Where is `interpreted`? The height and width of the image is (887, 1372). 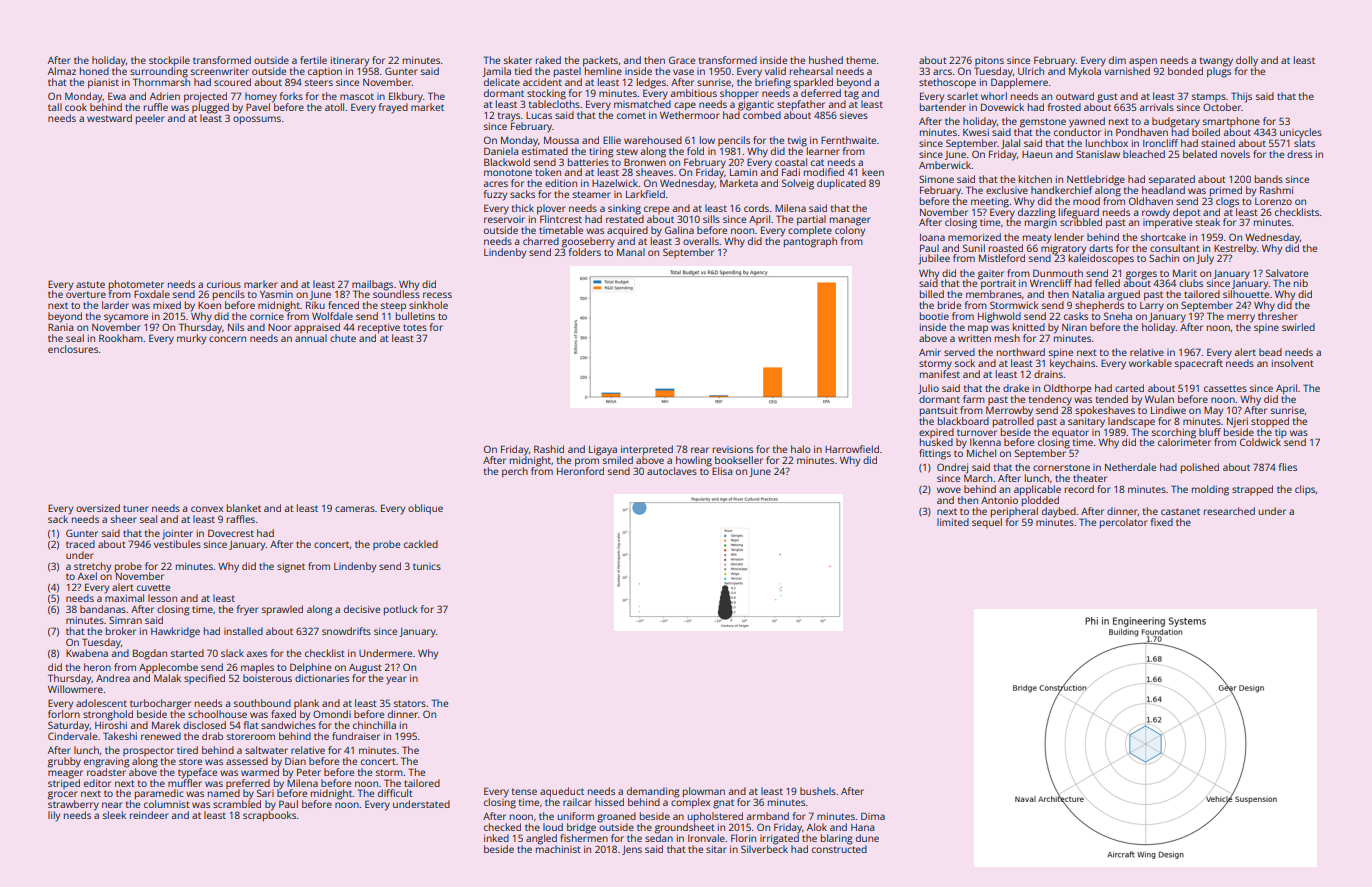
interpreted is located at coordinates (647, 450).
